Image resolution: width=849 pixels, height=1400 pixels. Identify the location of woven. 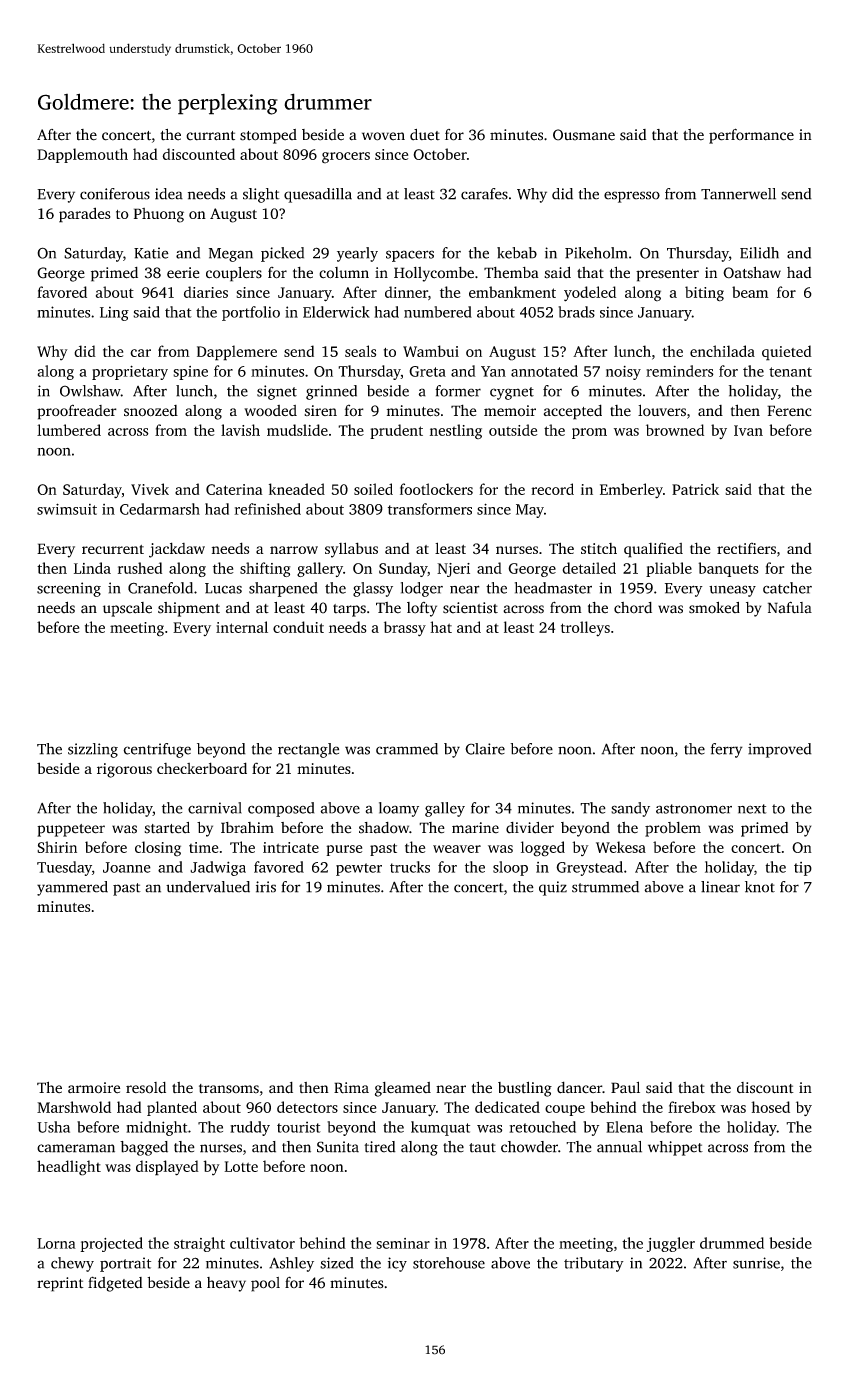
(383, 136).
